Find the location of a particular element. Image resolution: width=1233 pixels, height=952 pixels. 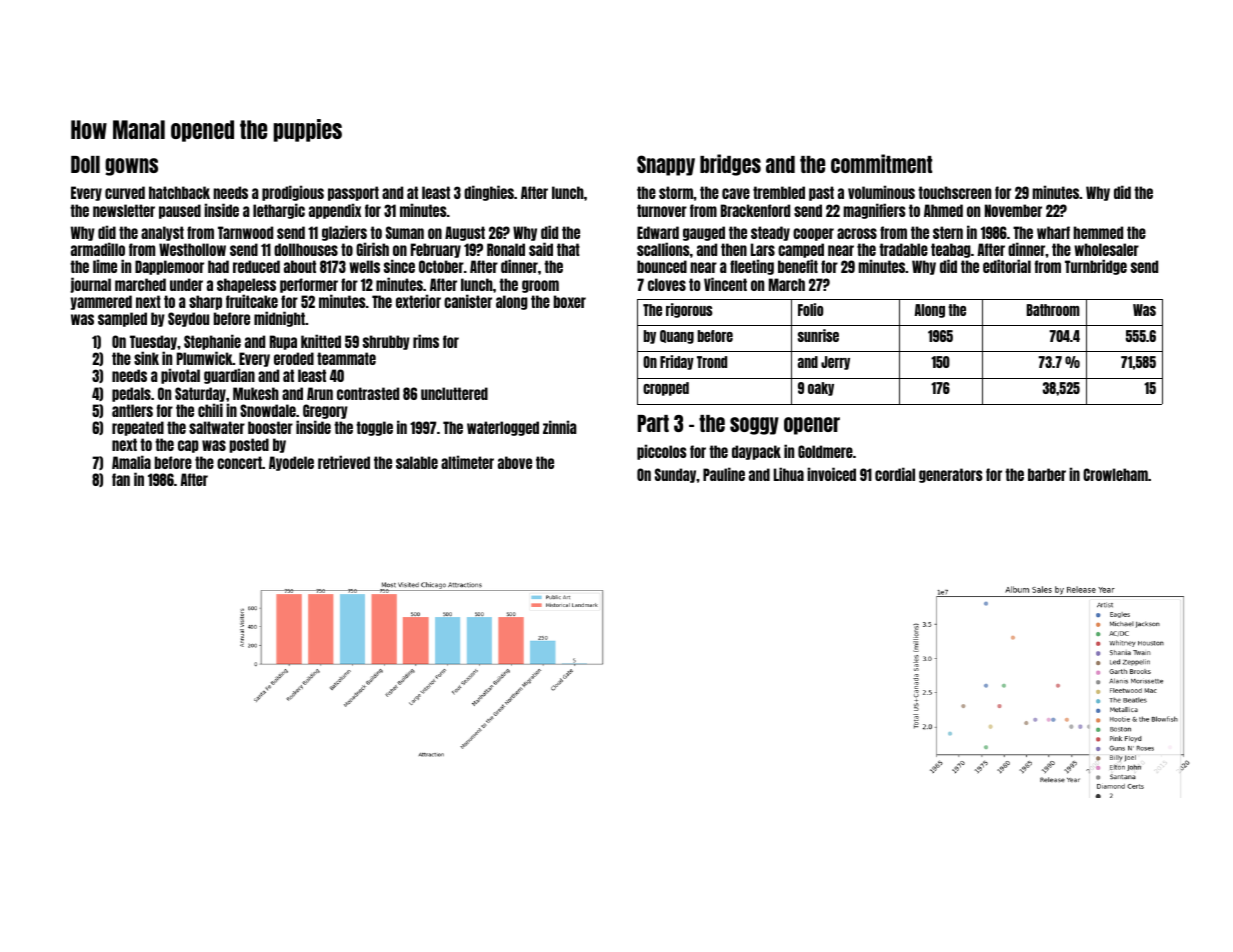

Snappy is located at coordinates (666, 165).
